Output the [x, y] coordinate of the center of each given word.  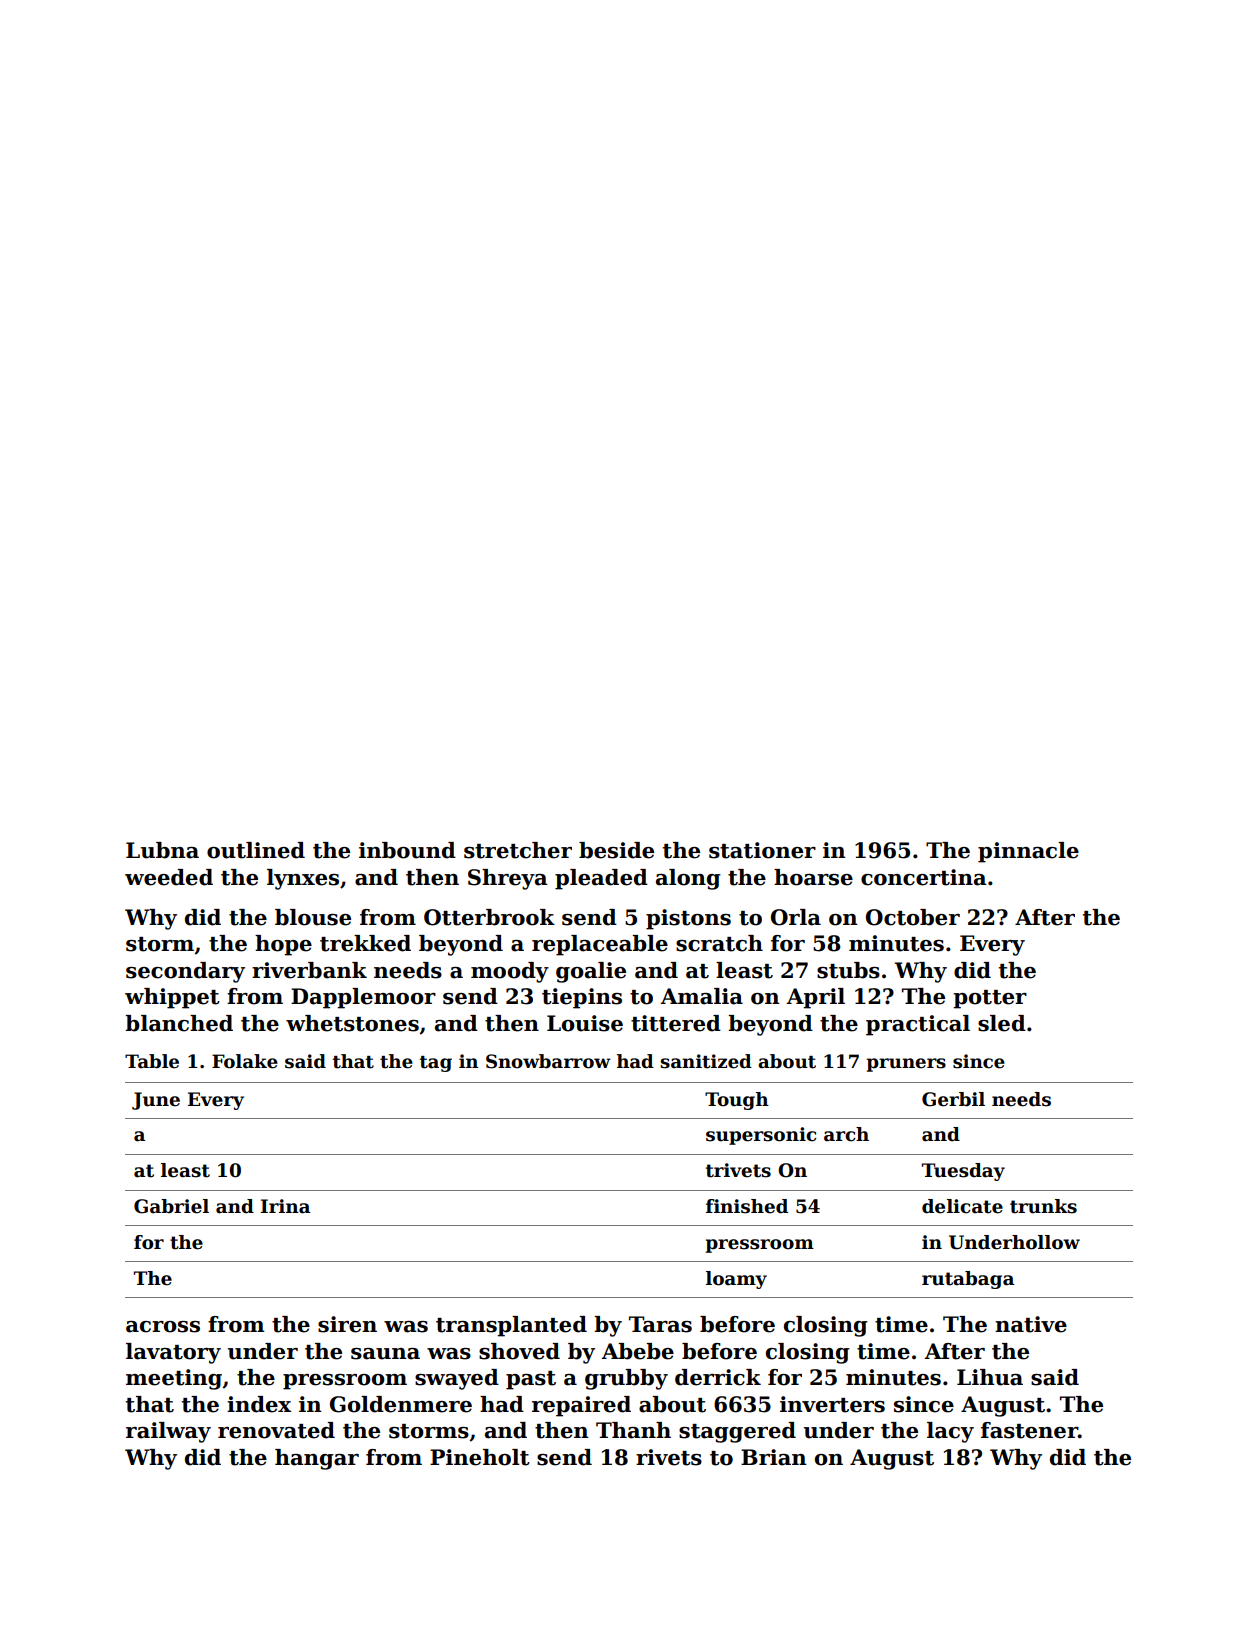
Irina [285, 1206]
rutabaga [968, 1280]
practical [918, 1025]
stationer [762, 850]
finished [747, 1206]
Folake [245, 1061]
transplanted [511, 1326]
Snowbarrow [548, 1061]
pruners [906, 1065]
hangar [317, 1459]
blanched [179, 1023]
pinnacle [1028, 852]
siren [347, 1324]
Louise [585, 1023]
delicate [962, 1206]
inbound [407, 850]
